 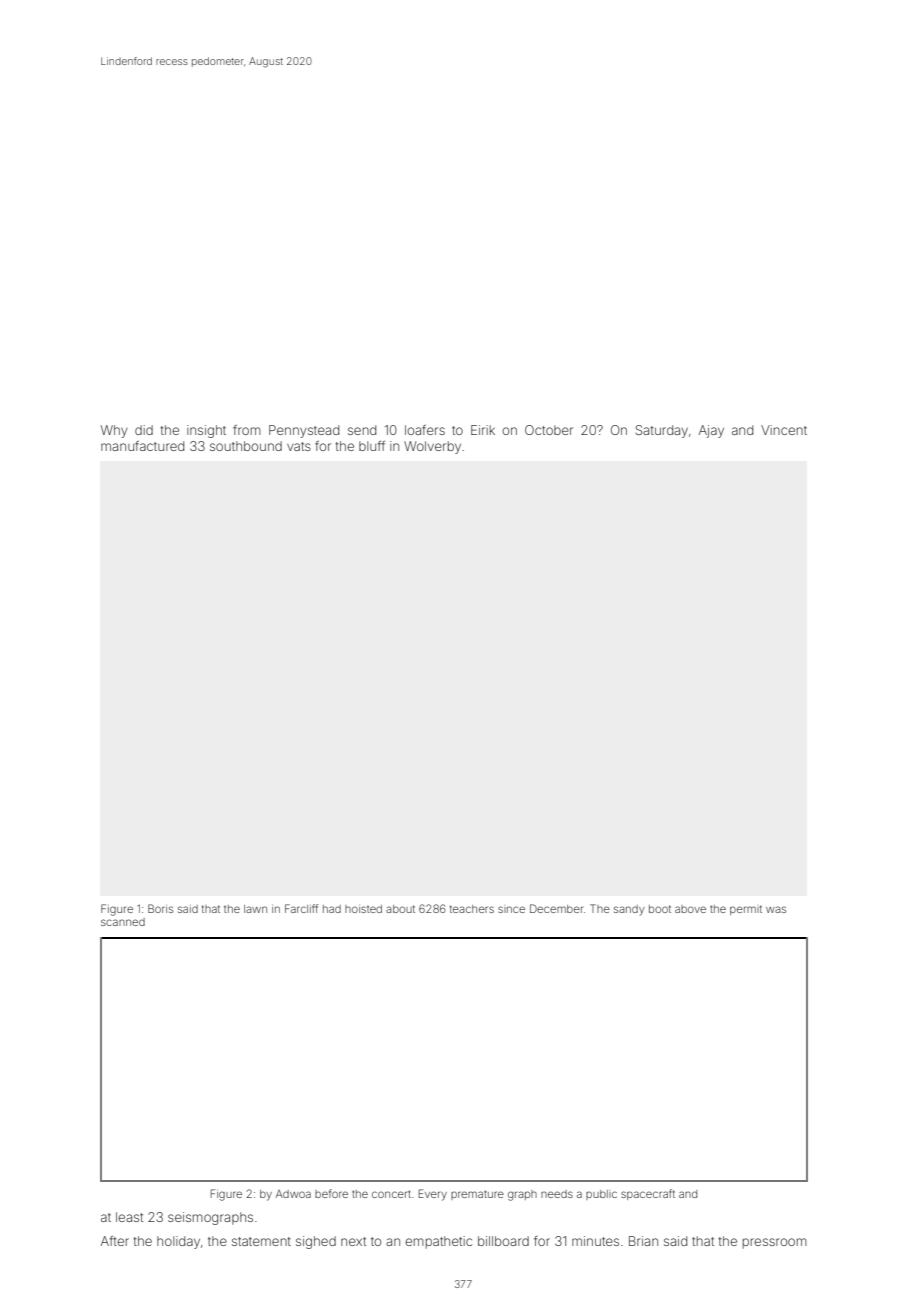 What do you see at coordinates (293, 1194) in the screenshot?
I see `Adwoa` at bounding box center [293, 1194].
